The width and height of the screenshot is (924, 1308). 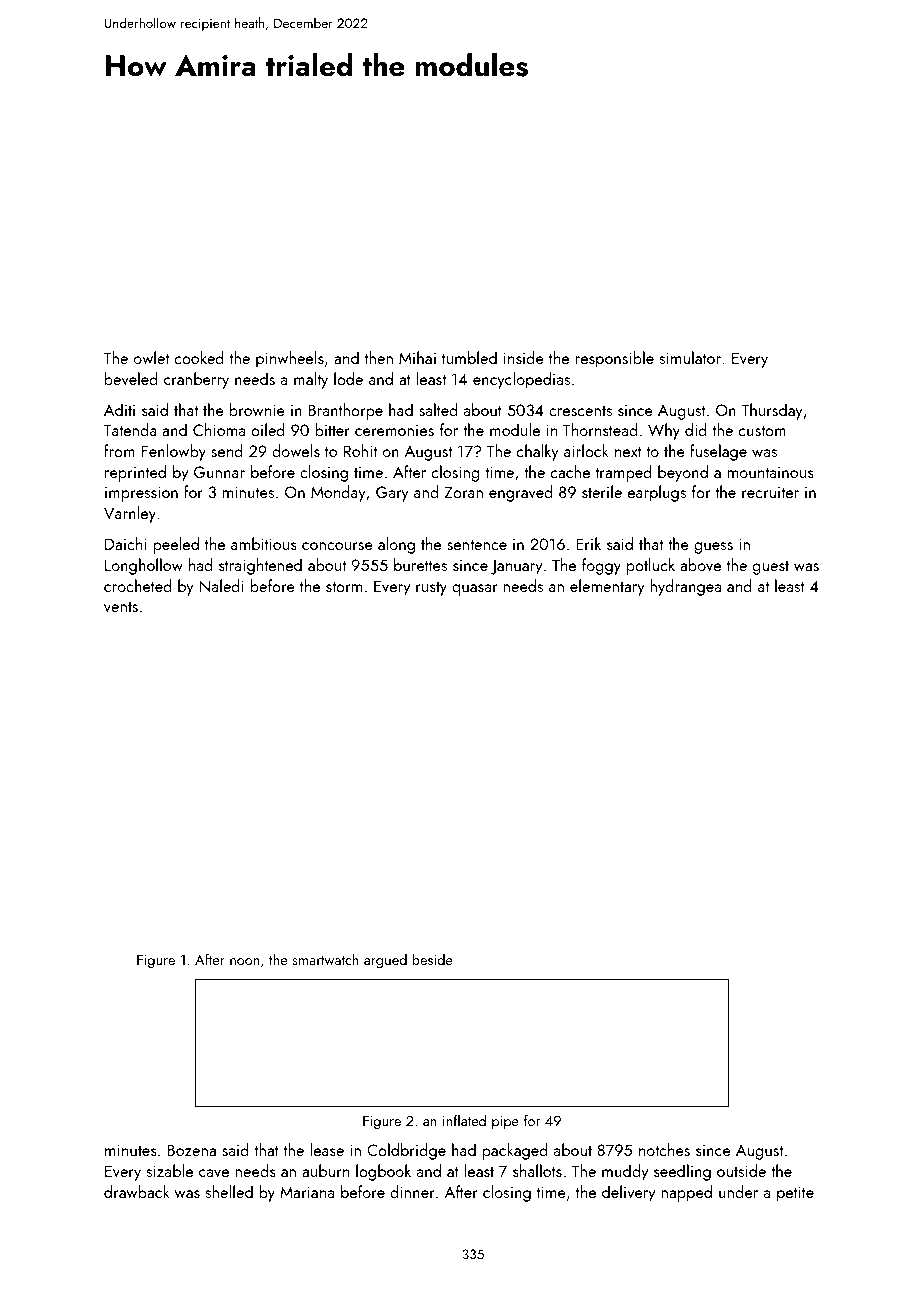 What do you see at coordinates (344, 587) in the screenshot?
I see `storm` at bounding box center [344, 587].
